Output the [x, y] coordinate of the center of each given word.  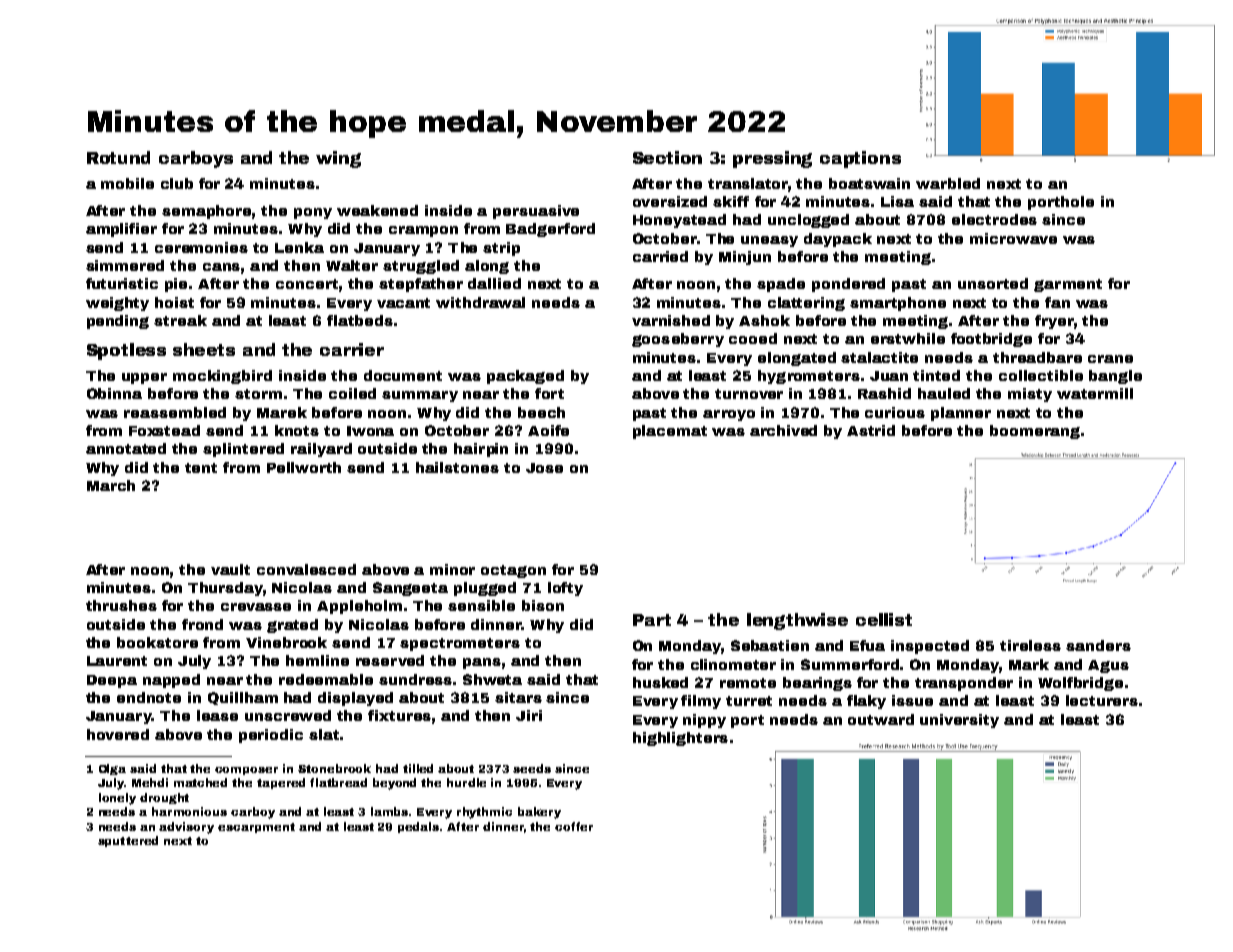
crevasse [256, 607]
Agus [1108, 666]
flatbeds [360, 320]
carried [660, 256]
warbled [948, 183]
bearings [817, 684]
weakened [377, 210]
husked [660, 682]
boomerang [1035, 432]
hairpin [481, 450]
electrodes [994, 219]
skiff [731, 201]
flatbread [338, 782]
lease [217, 715]
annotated [126, 448]
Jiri [529, 715]
